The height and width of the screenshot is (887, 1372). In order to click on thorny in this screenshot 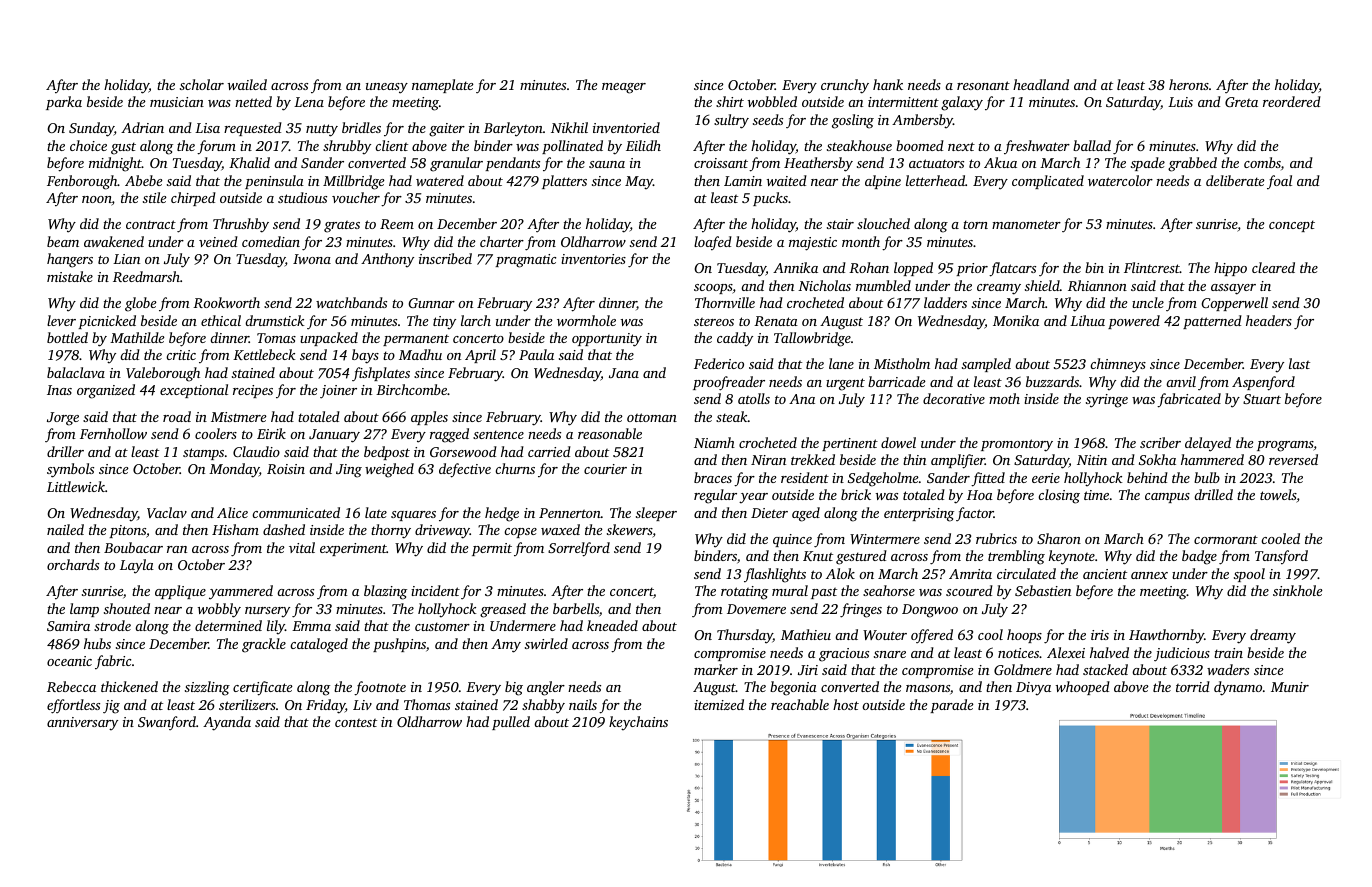, I will do `click(391, 531)`.
